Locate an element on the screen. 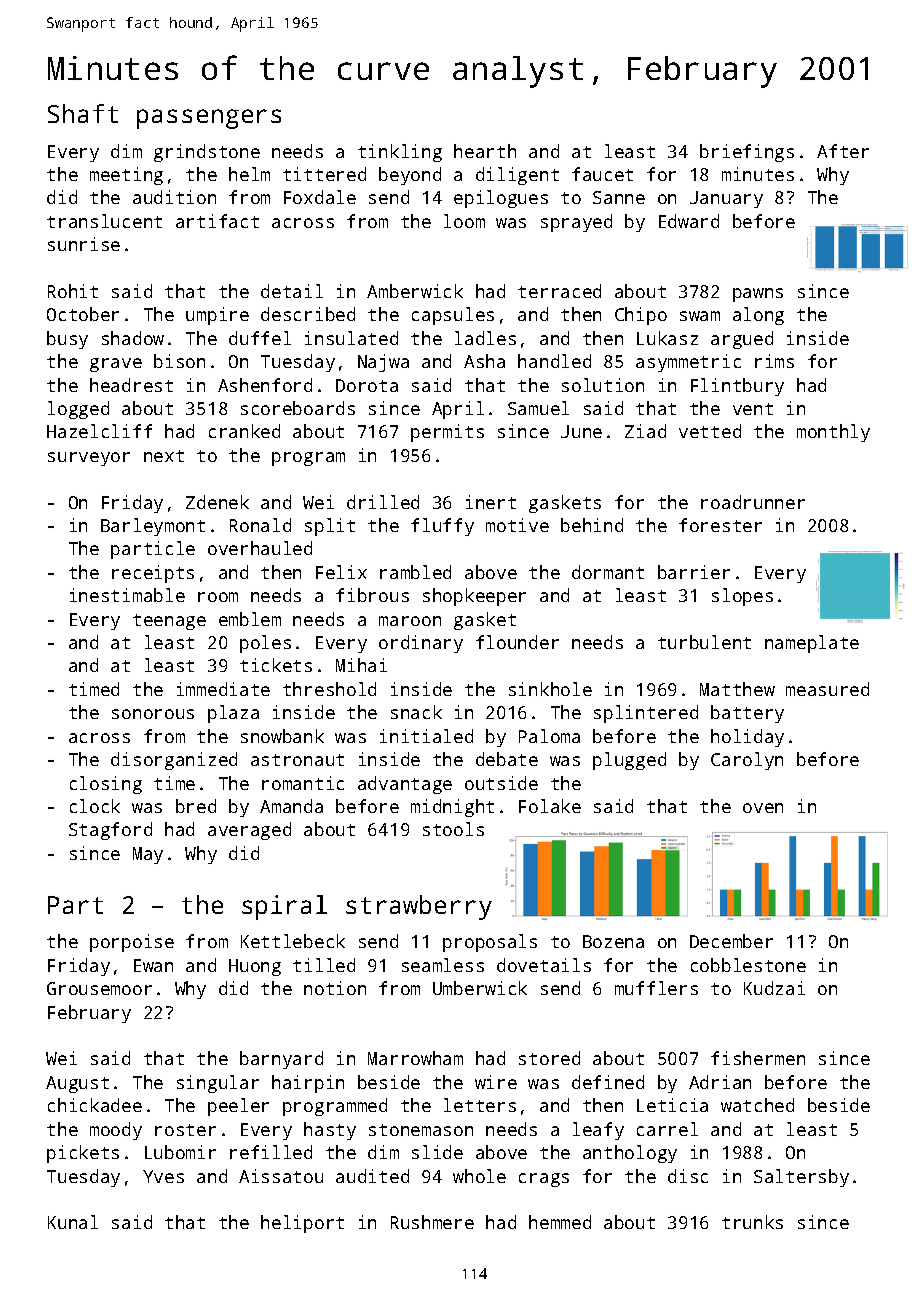  flounder is located at coordinates (517, 642).
